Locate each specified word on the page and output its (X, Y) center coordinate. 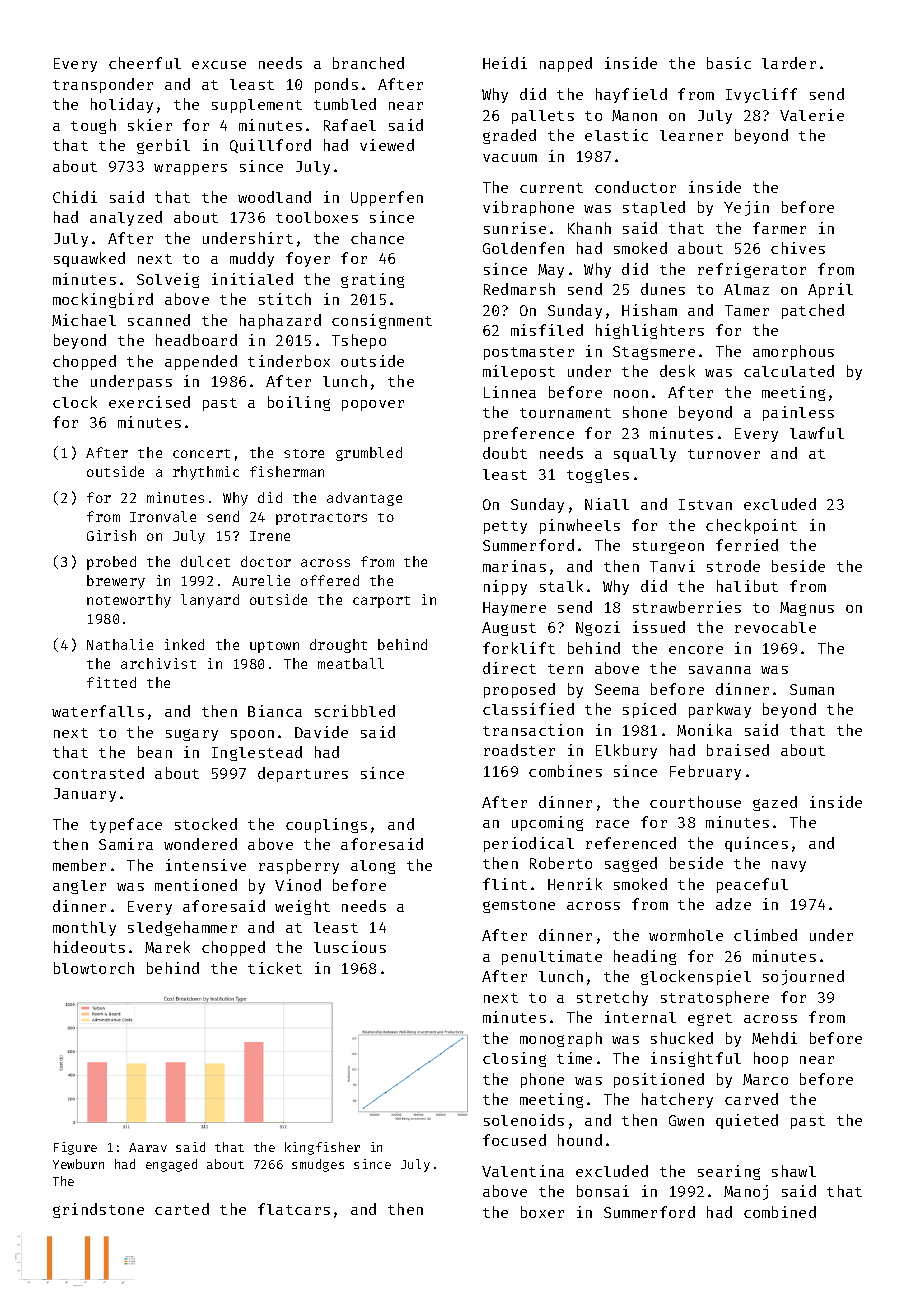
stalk (561, 586)
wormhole (686, 935)
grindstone (98, 1210)
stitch (285, 299)
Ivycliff (761, 95)
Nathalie (120, 644)
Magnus (807, 609)
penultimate (552, 957)
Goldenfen (523, 248)
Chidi (75, 197)
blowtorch (94, 968)
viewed (387, 145)
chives (798, 248)
